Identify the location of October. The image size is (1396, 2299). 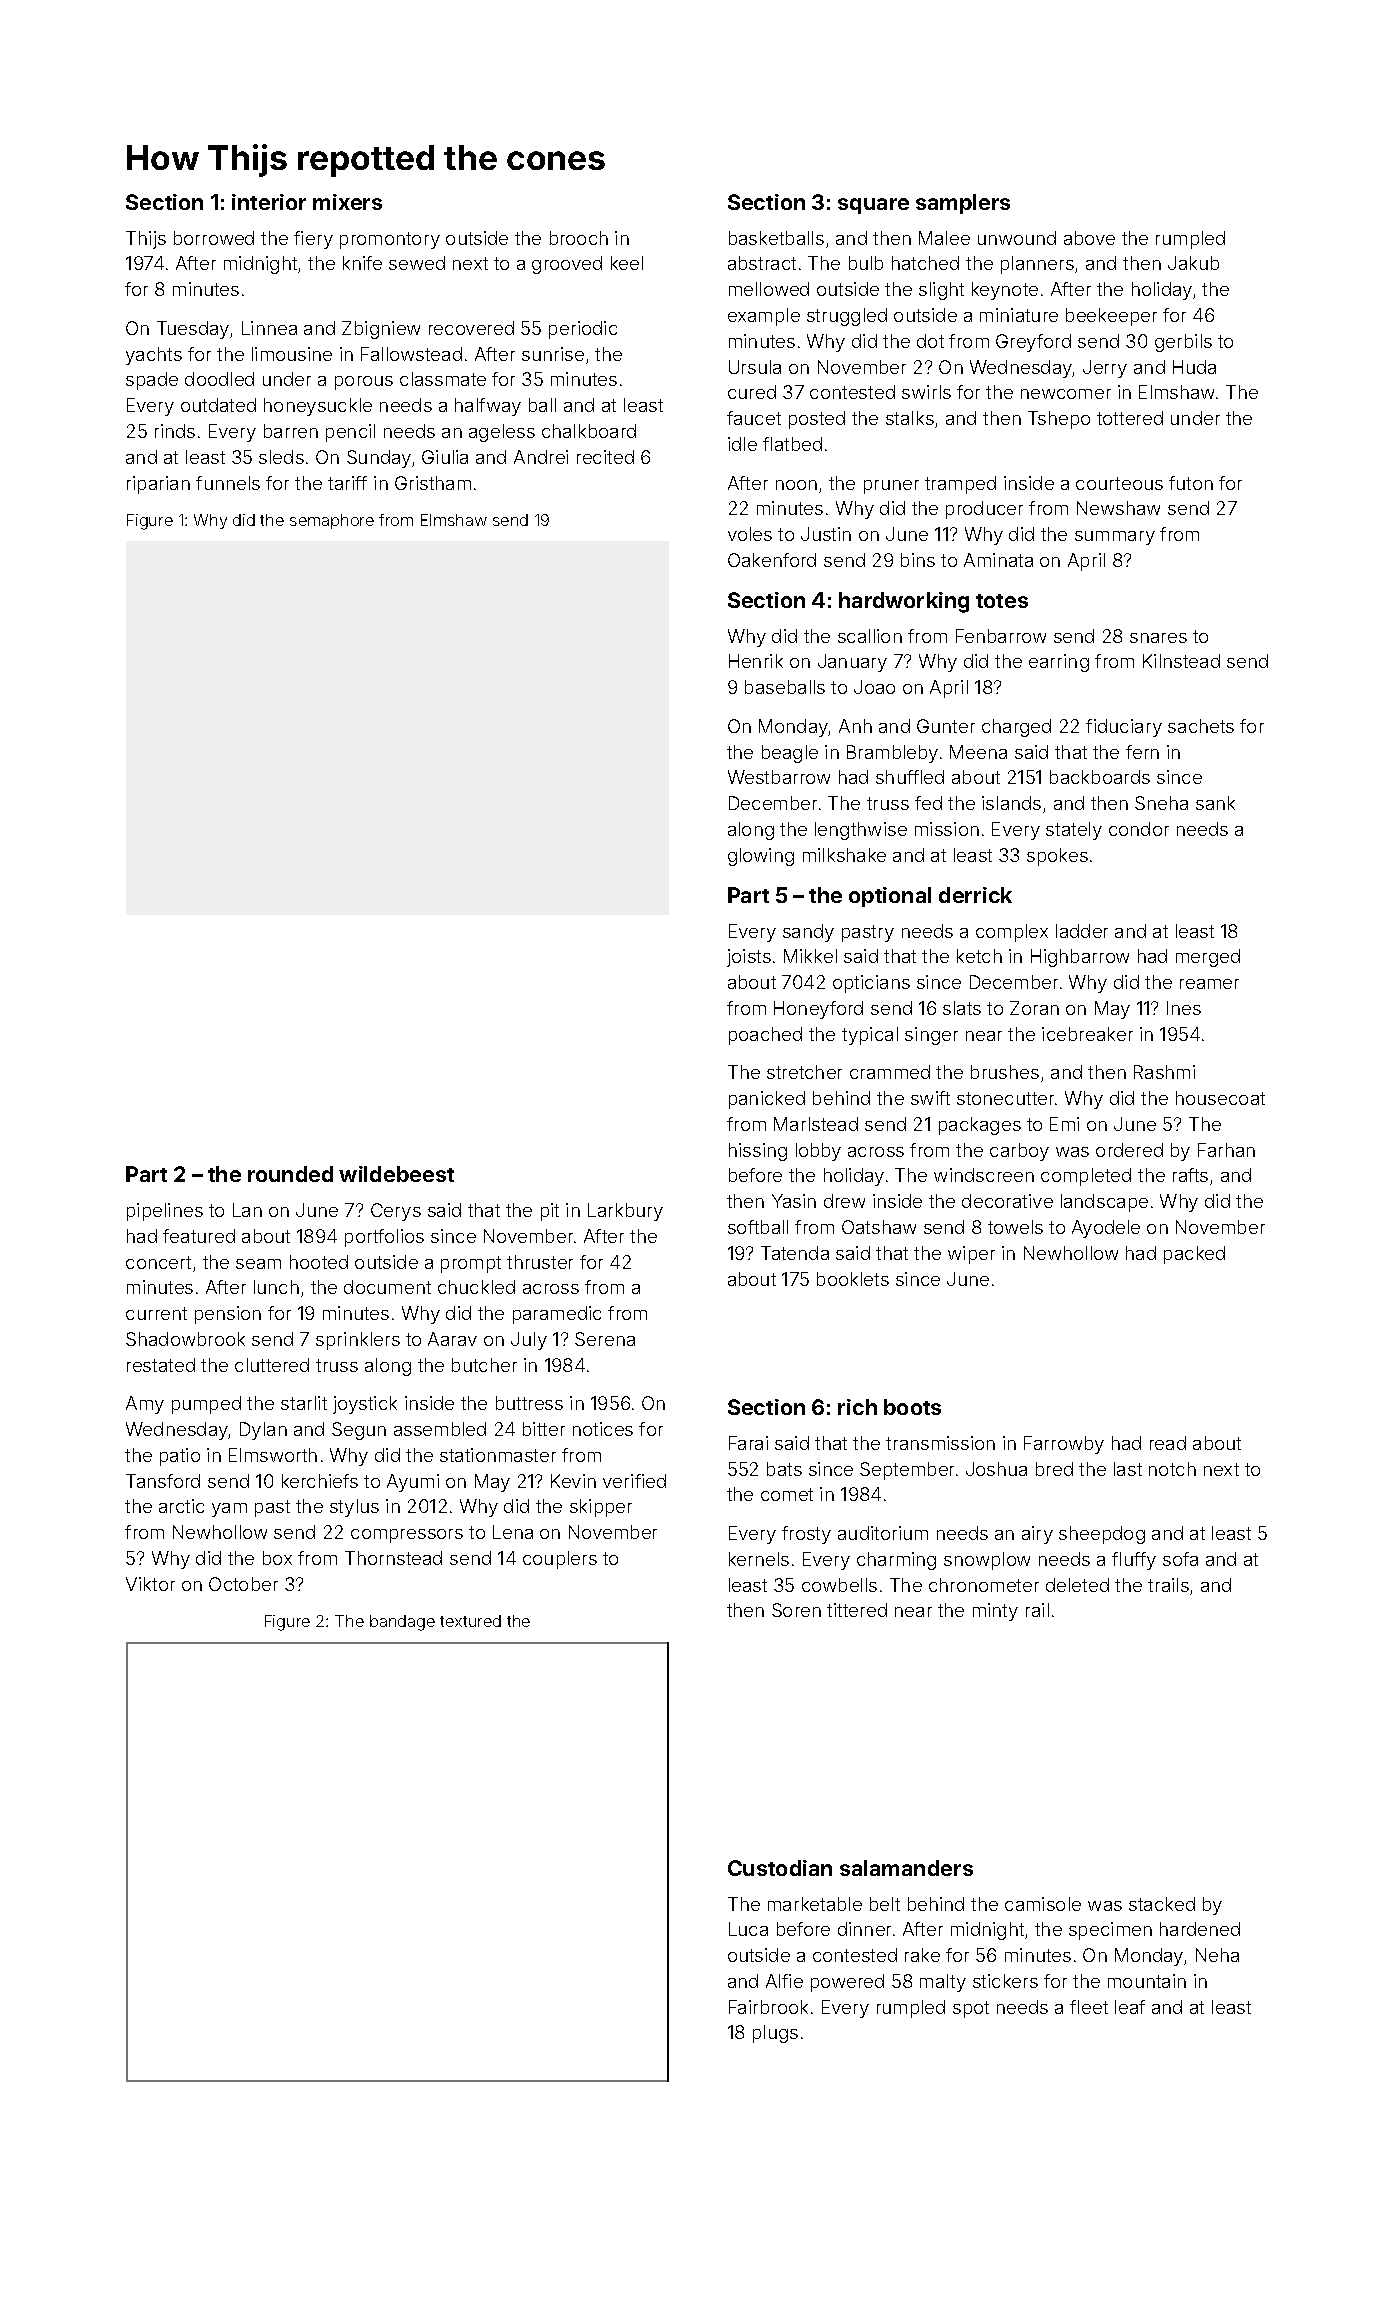
(243, 1584).
